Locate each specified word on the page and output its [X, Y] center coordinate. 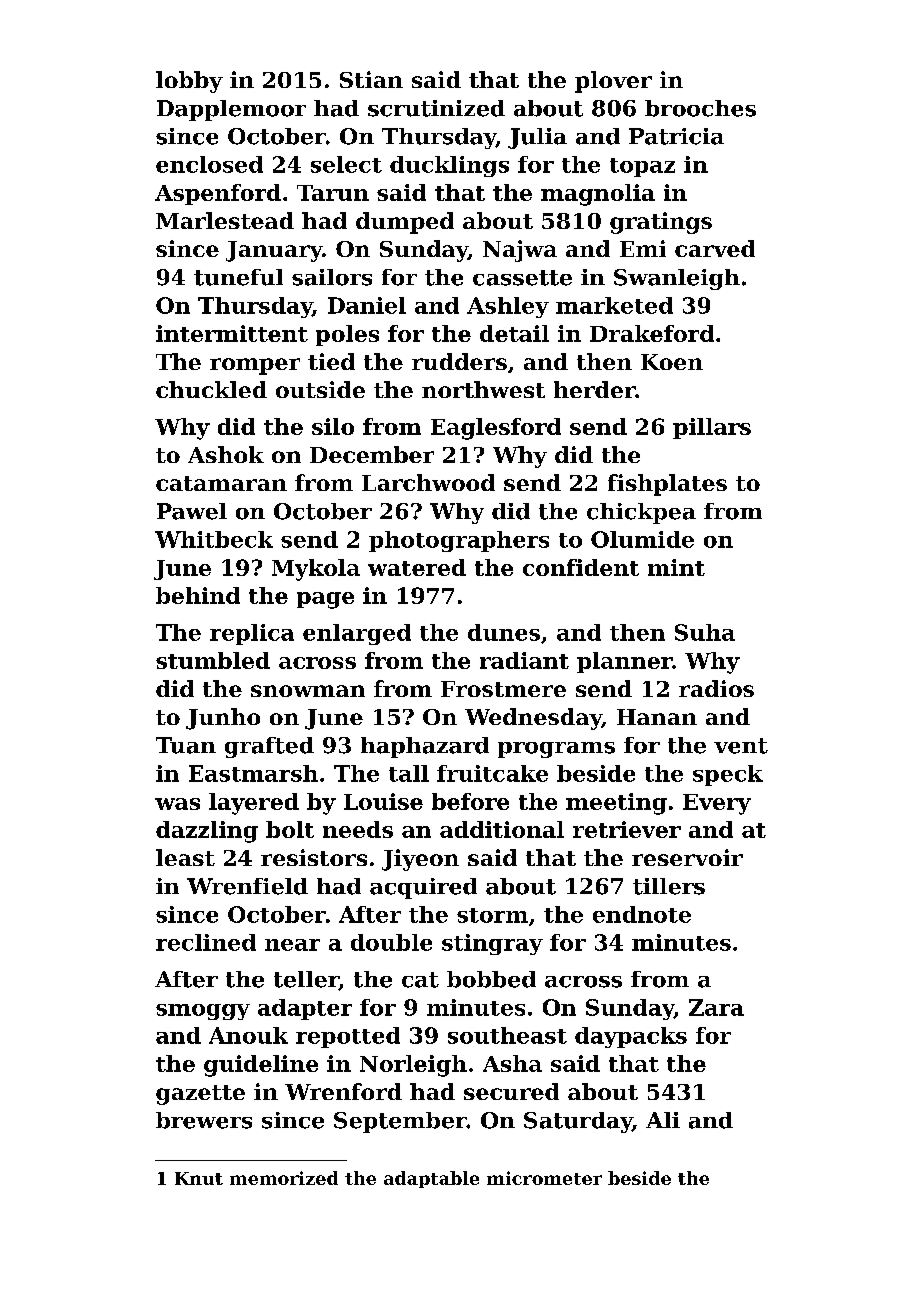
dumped [405, 223]
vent [741, 746]
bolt [290, 829]
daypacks [631, 1037]
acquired [423, 888]
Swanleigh [677, 279]
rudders [459, 361]
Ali [663, 1120]
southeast [507, 1035]
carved [715, 248]
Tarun [333, 193]
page [325, 600]
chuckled [211, 389]
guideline [261, 1066]
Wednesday [533, 719]
